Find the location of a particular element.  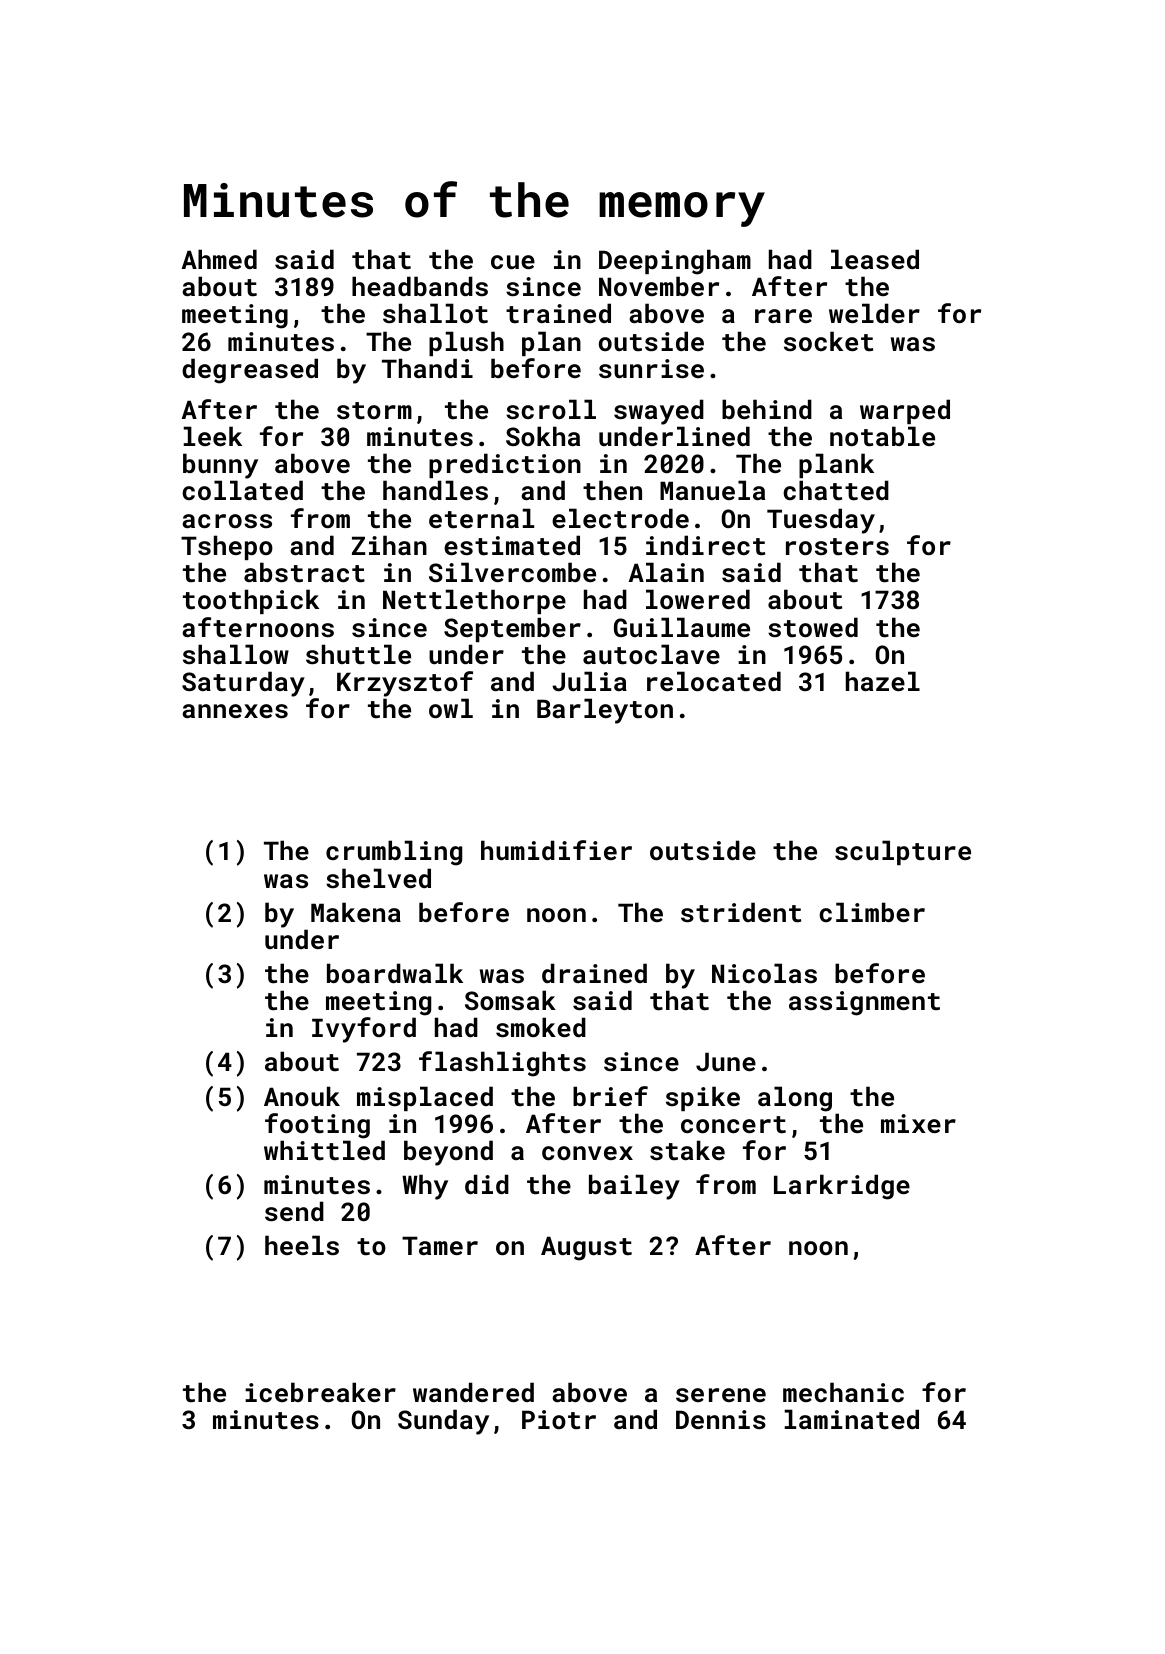

Anouk is located at coordinates (302, 1096).
